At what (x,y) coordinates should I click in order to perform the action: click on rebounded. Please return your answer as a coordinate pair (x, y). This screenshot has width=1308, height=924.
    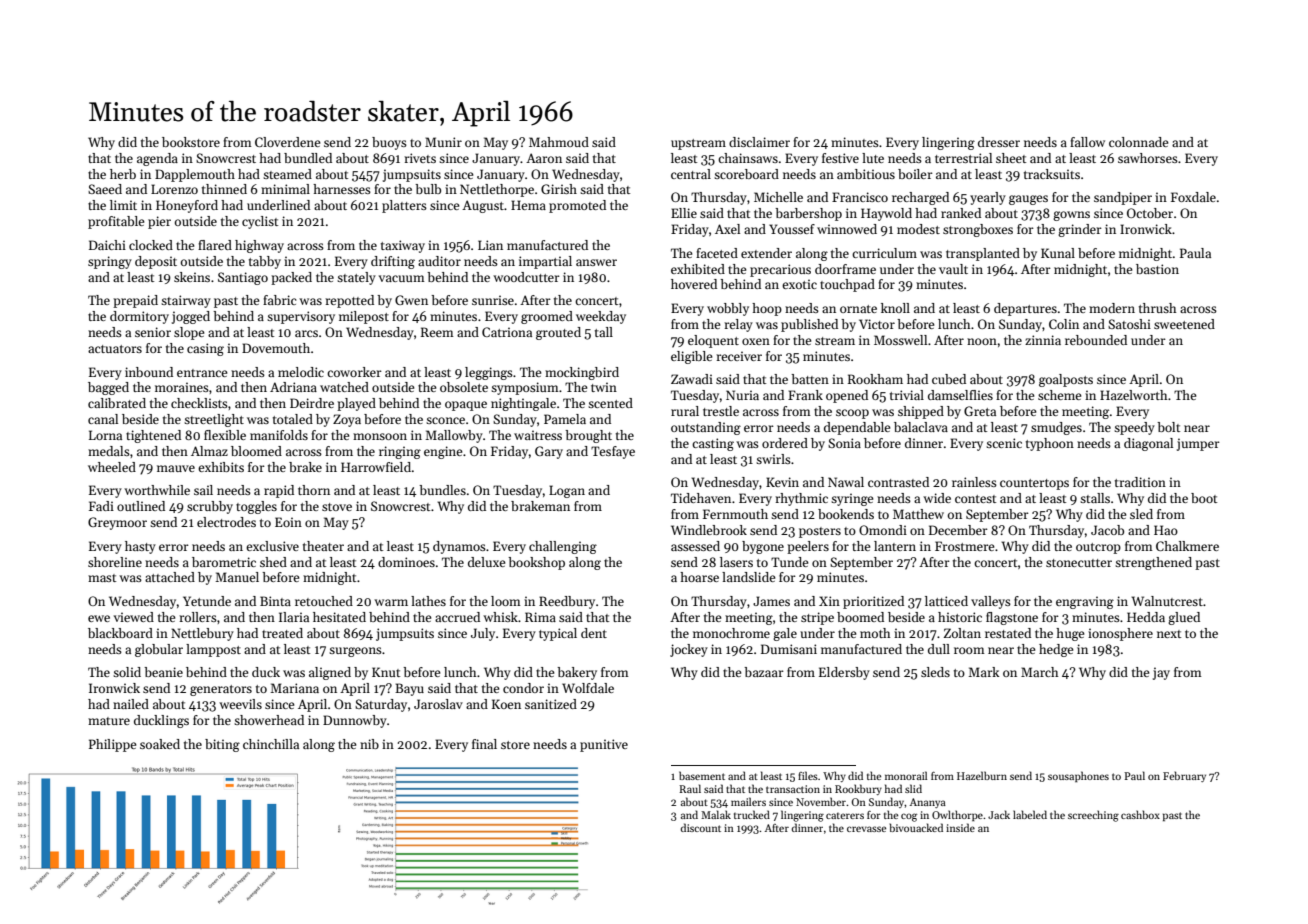
    Looking at the image, I should click on (1096, 340).
